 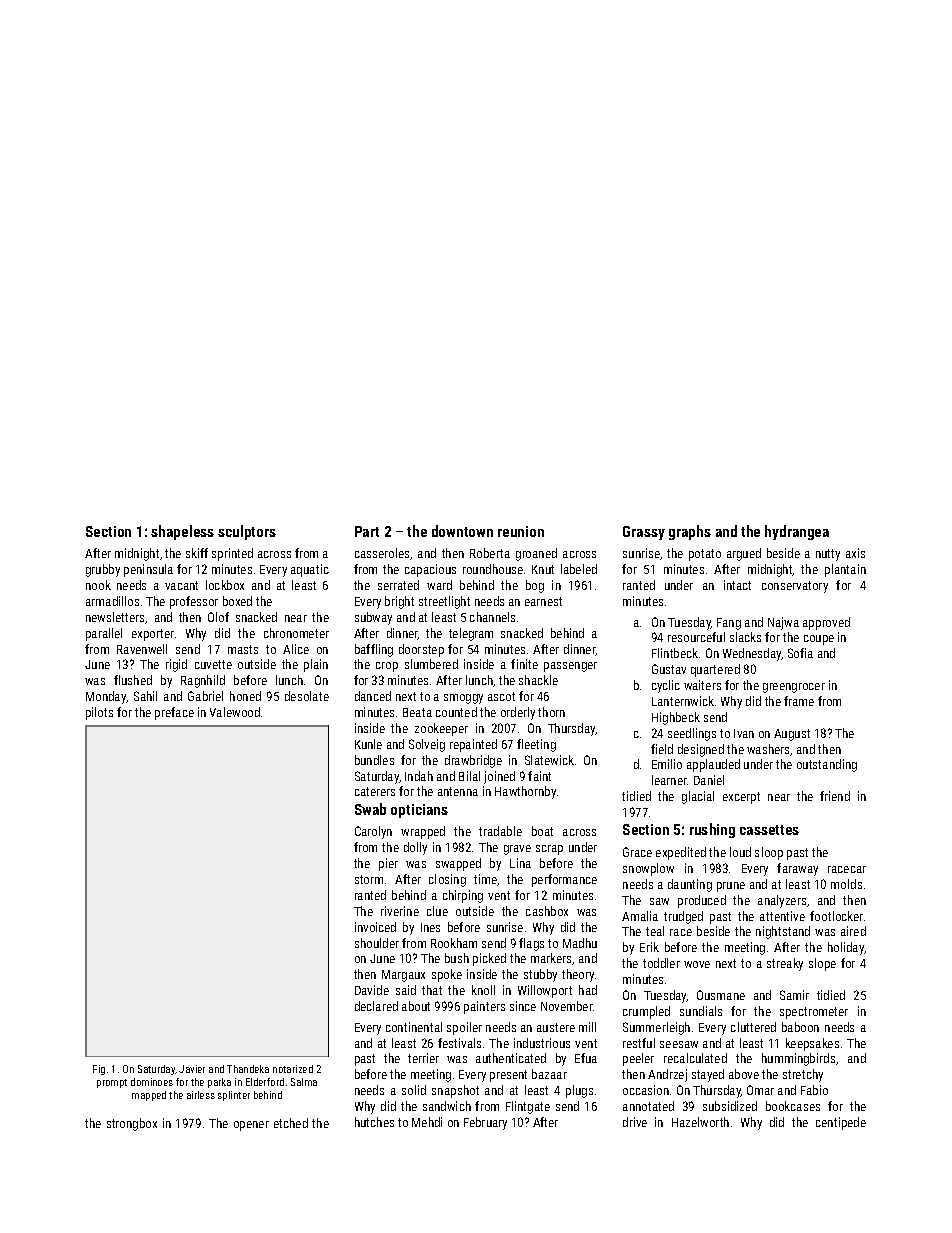 I want to click on preface, so click(x=174, y=713).
